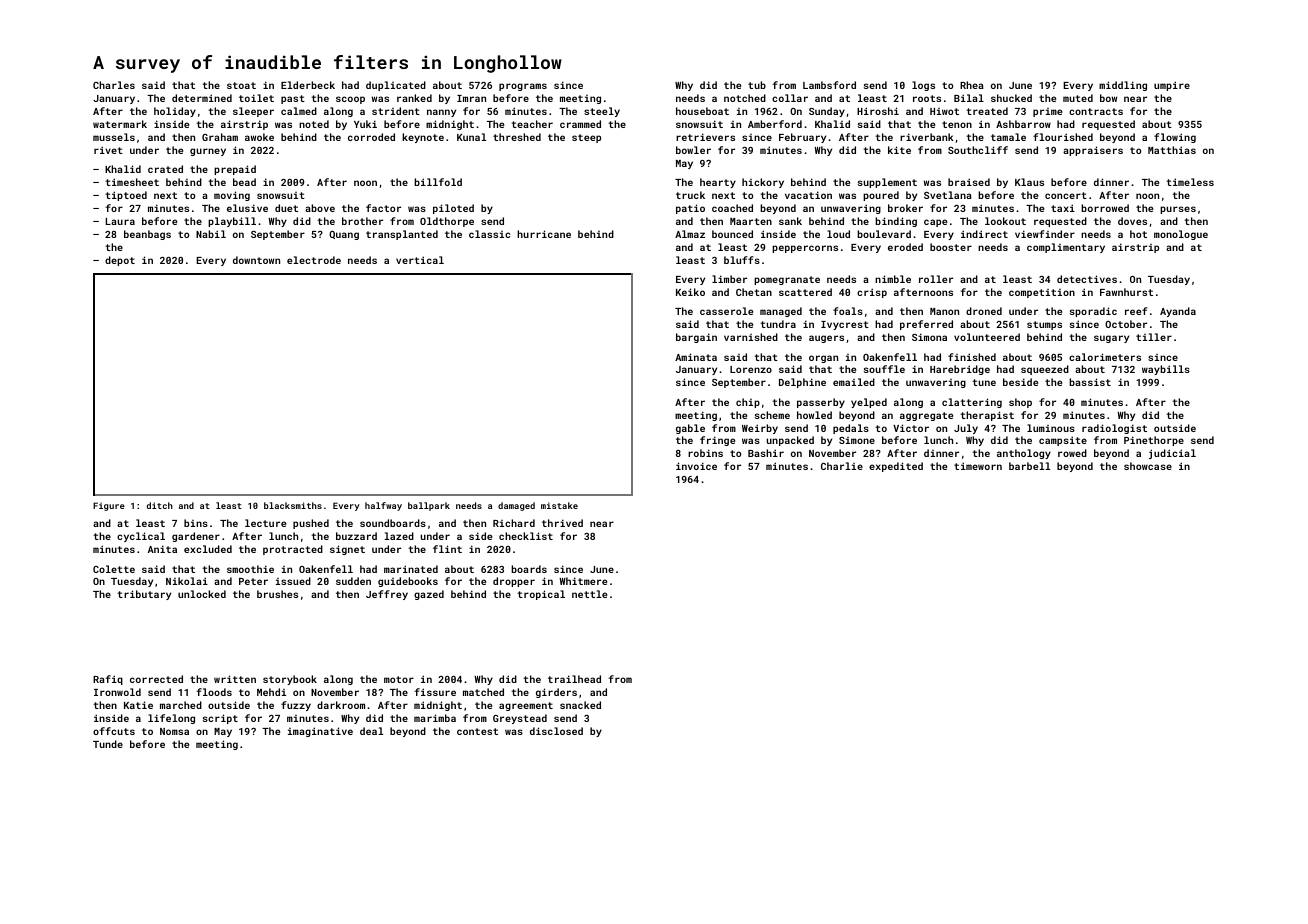  Describe the element at coordinates (705, 137) in the image. I see `retrievers` at that location.
